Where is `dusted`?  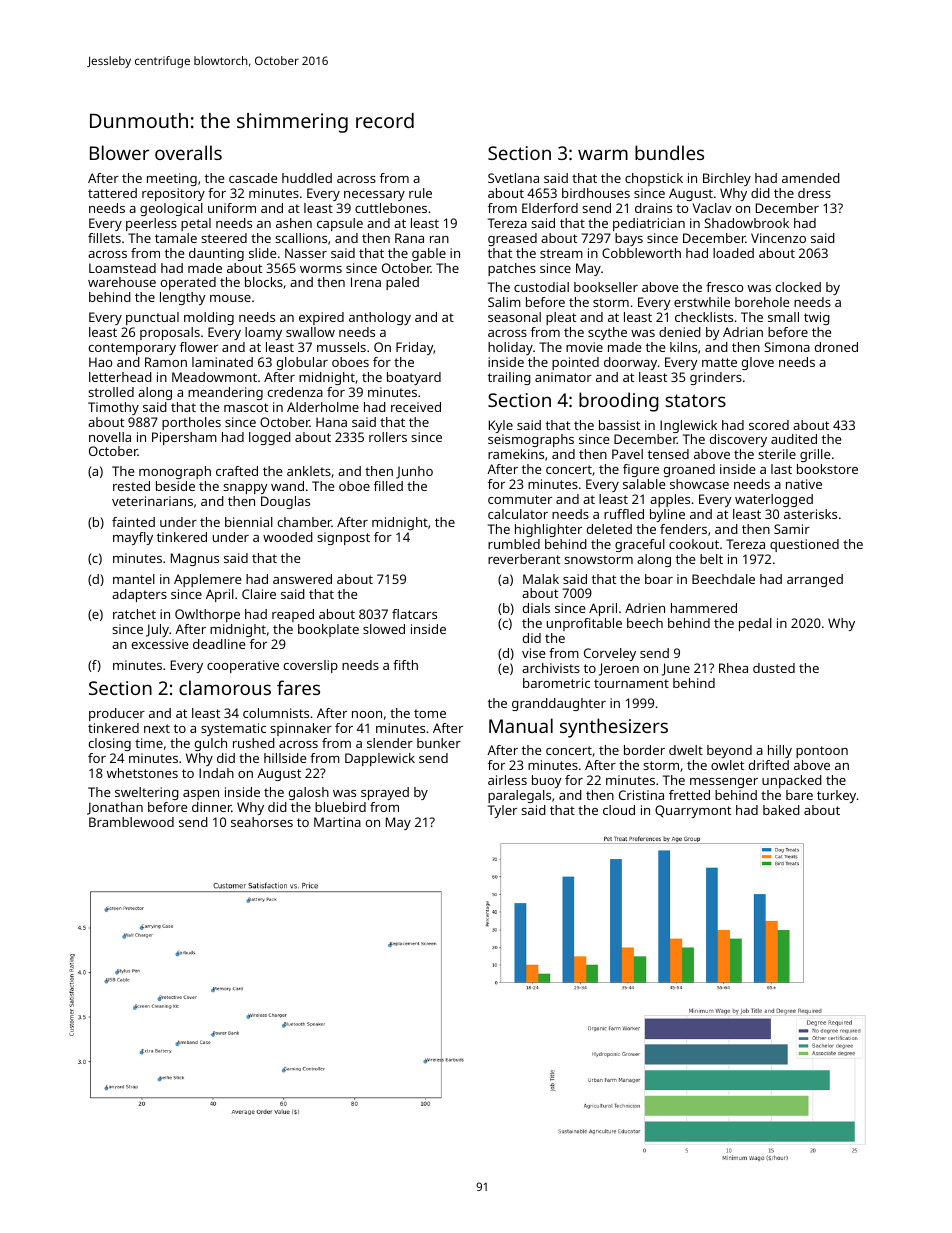
dusted is located at coordinates (774, 668).
